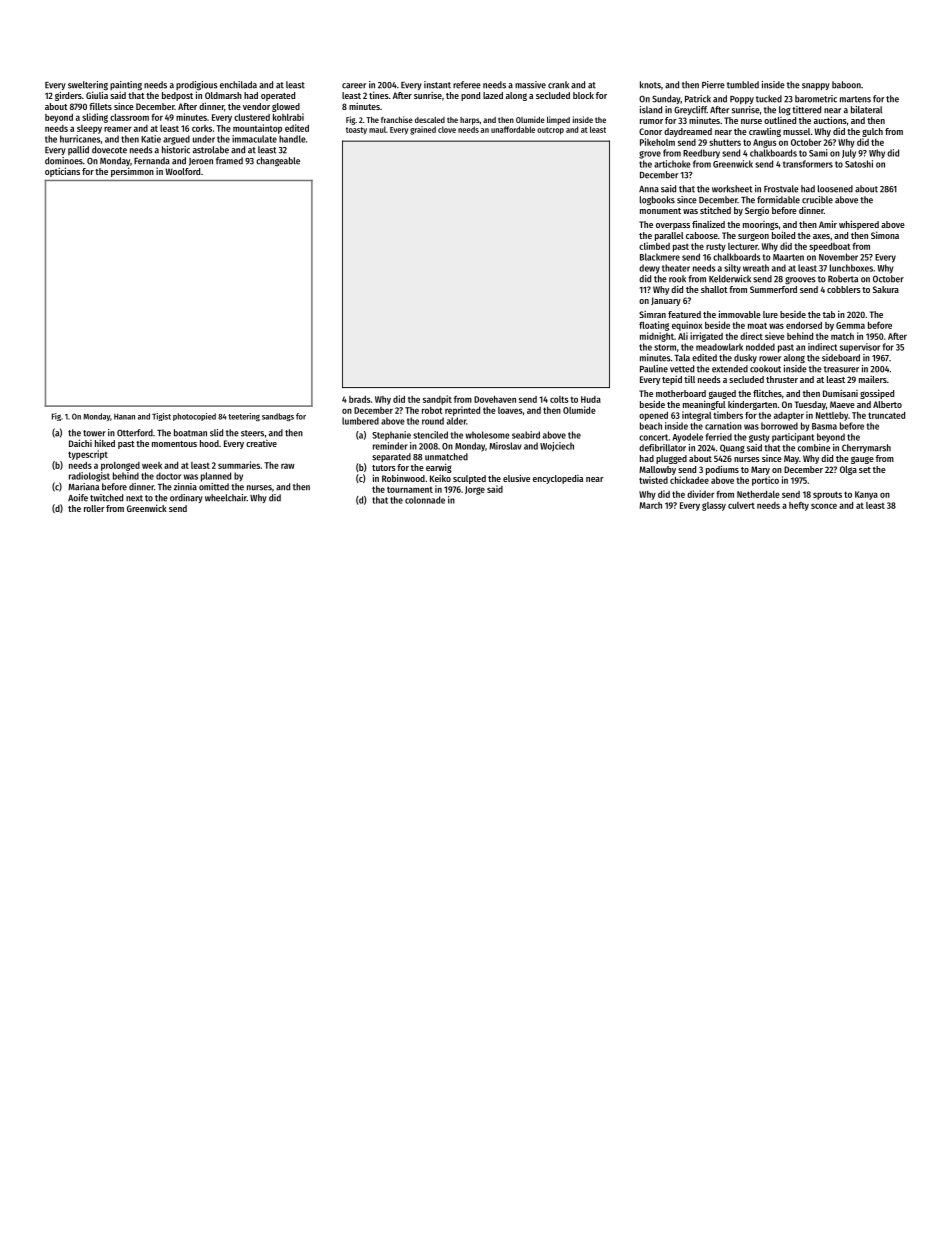 This screenshot has width=952, height=1233. What do you see at coordinates (124, 417) in the screenshot?
I see `Hanan` at bounding box center [124, 417].
